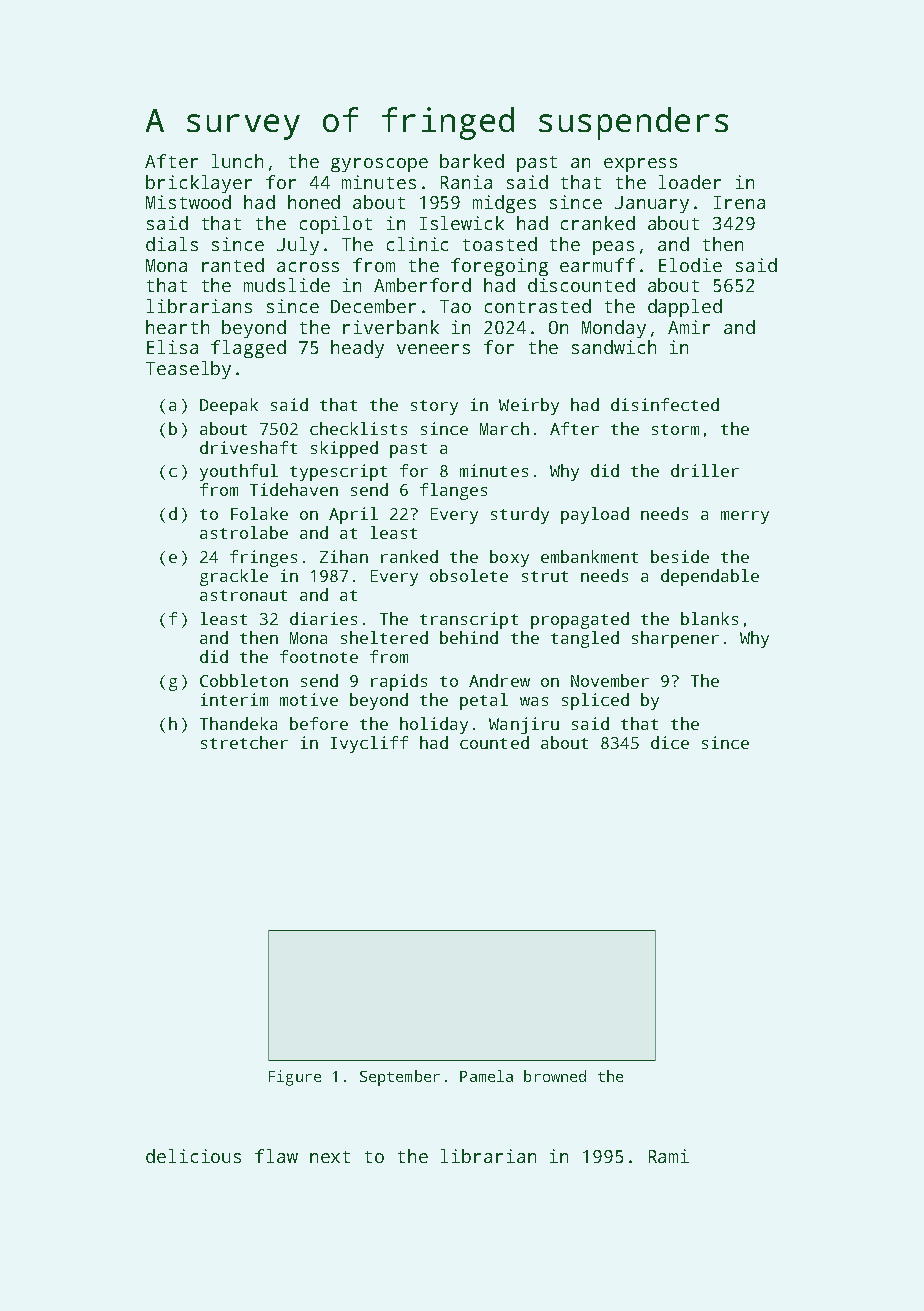  Describe the element at coordinates (244, 742) in the screenshot. I see `stretcher` at that location.
